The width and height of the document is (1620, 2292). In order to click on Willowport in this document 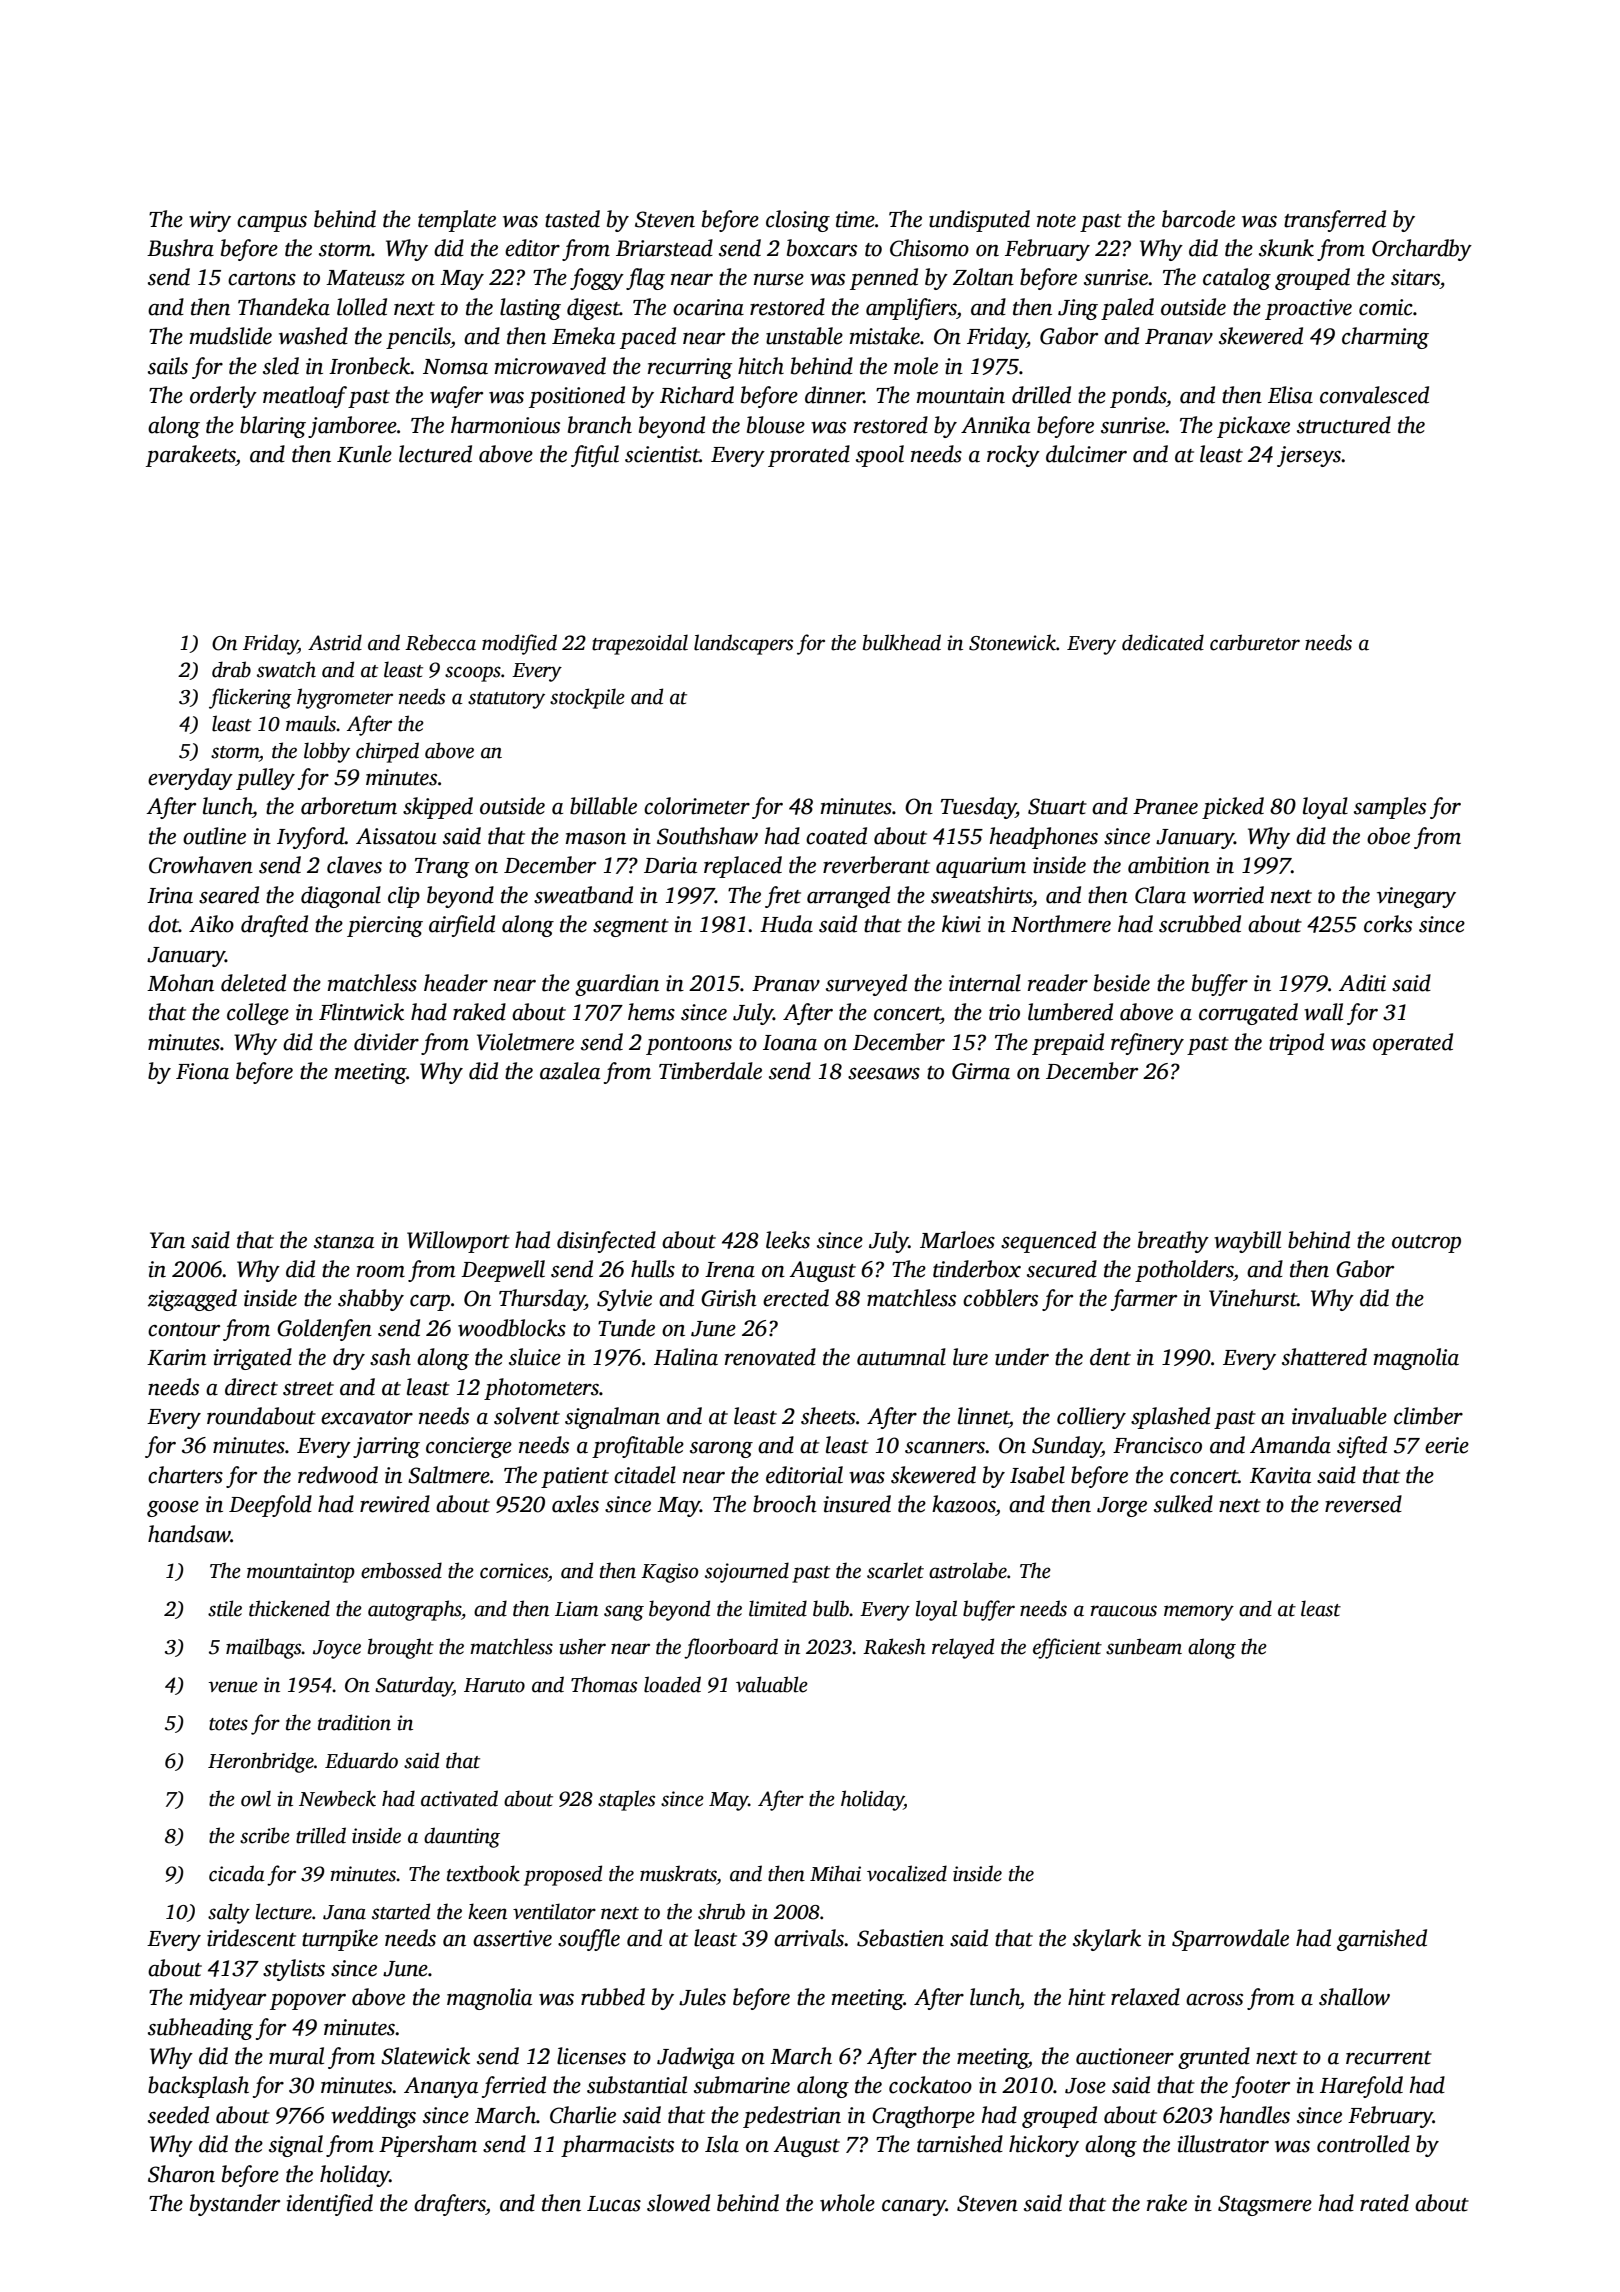, I will do `click(458, 1242)`.
